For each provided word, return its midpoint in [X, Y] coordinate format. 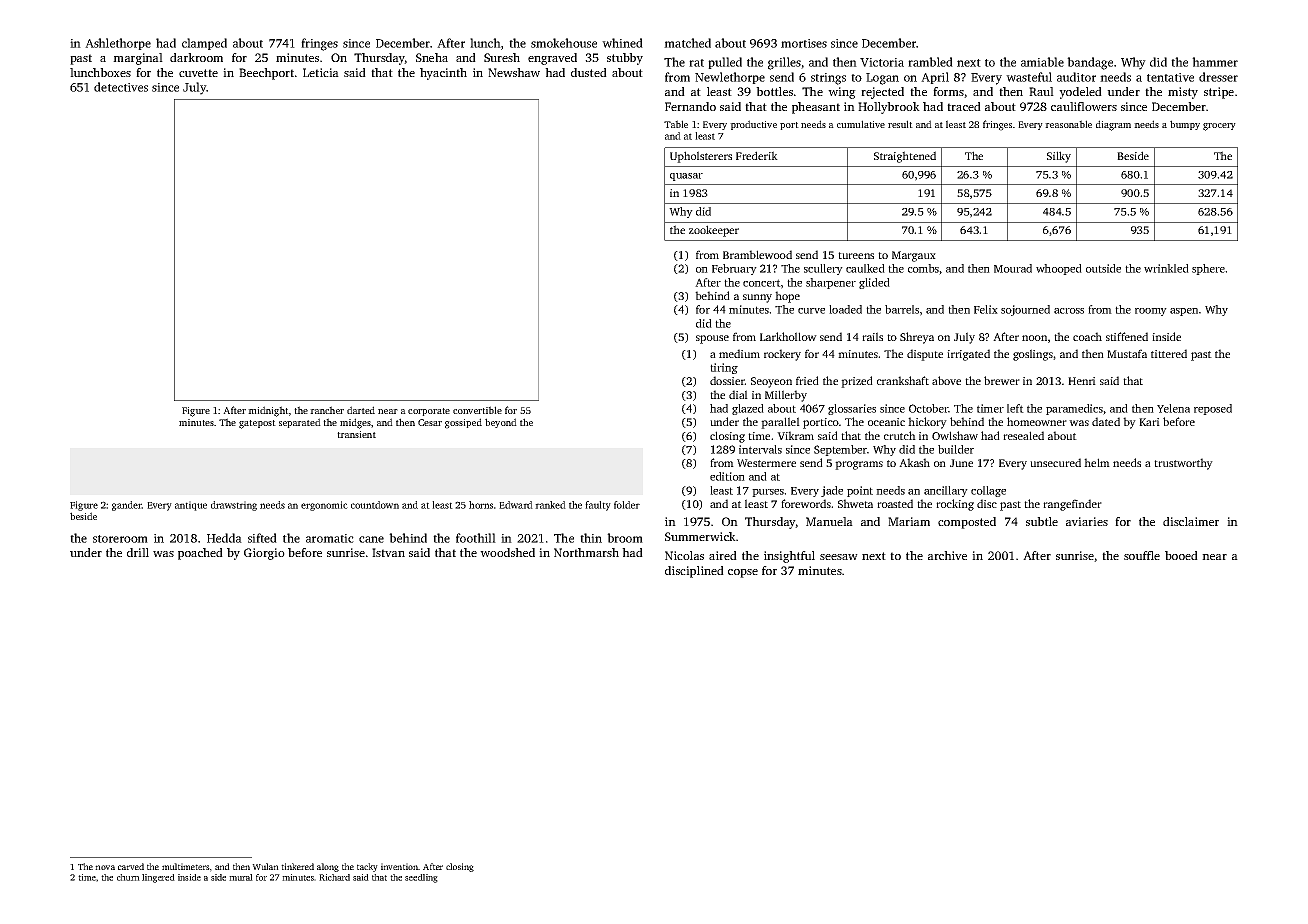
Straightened [905, 157]
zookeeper [714, 231]
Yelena [1173, 408]
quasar [686, 177]
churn [128, 877]
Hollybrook [889, 108]
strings [828, 79]
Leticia [321, 72]
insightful [789, 557]
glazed [748, 409]
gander [127, 506]
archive [947, 555]
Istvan [388, 552]
